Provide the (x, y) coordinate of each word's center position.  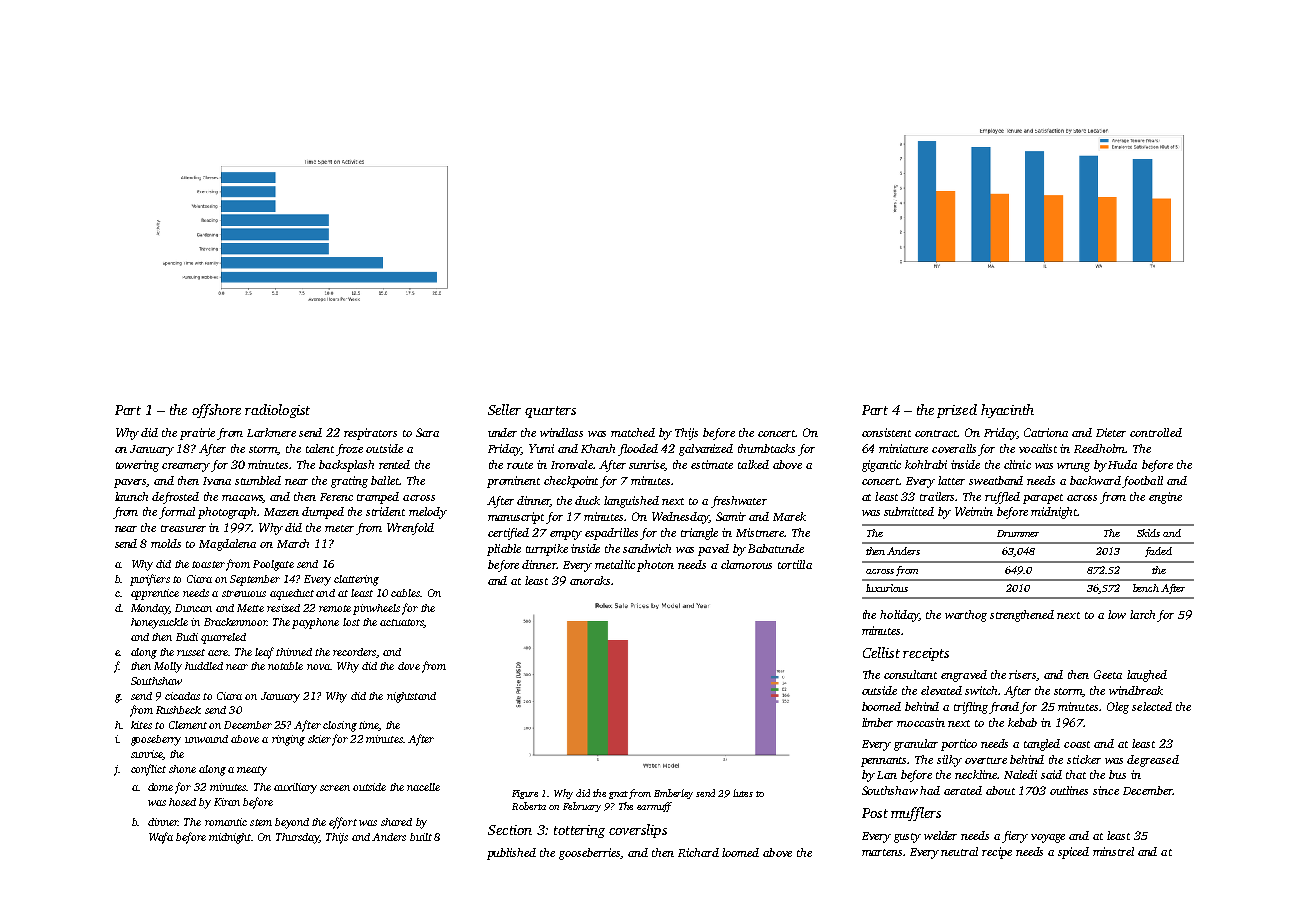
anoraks (590, 580)
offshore (216, 411)
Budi (187, 637)
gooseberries (590, 854)
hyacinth (1007, 411)
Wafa (161, 838)
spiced (1073, 853)
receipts (926, 654)
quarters (550, 412)
